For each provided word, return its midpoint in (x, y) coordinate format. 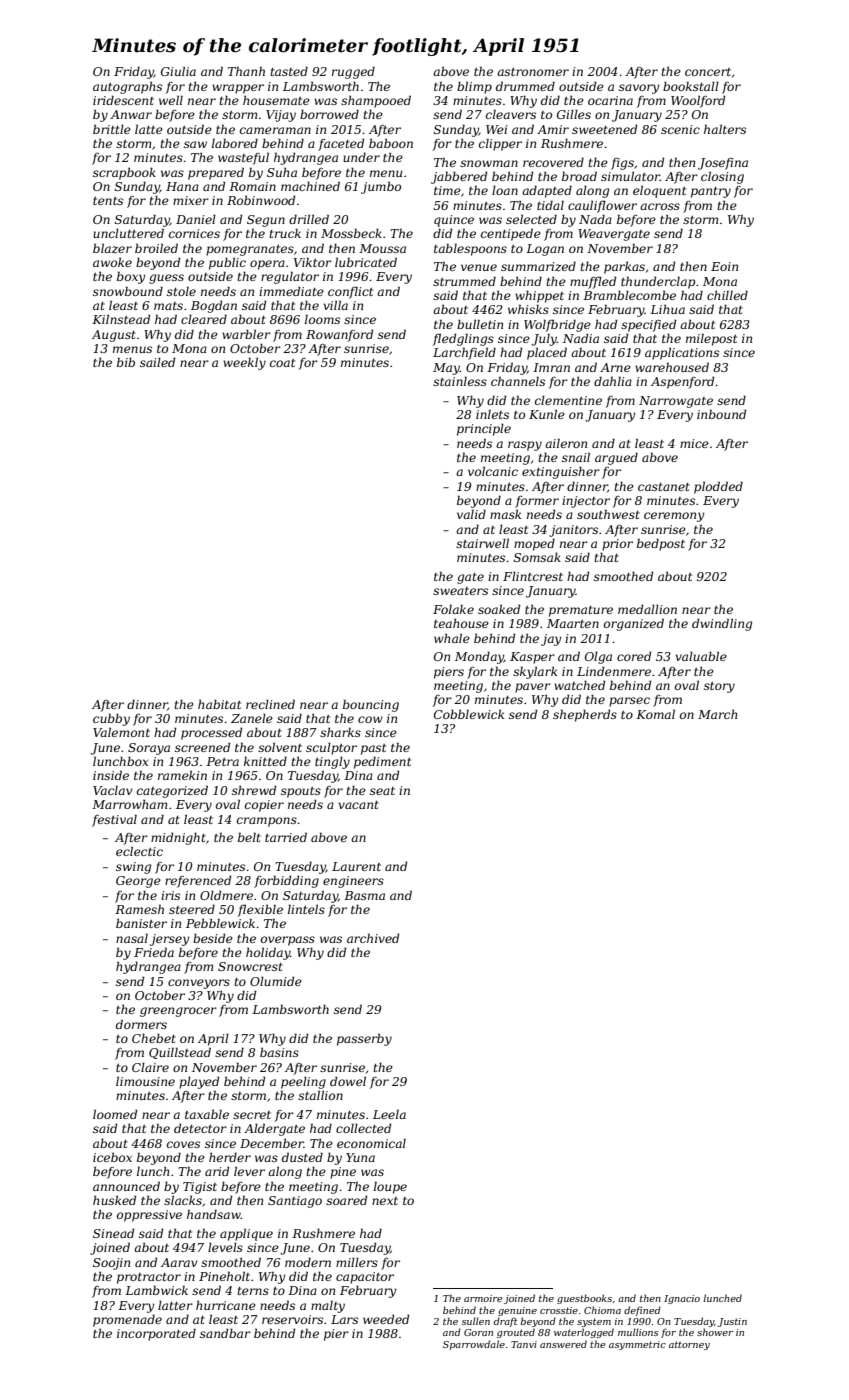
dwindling (722, 624)
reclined (270, 704)
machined (310, 186)
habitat (219, 704)
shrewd (254, 790)
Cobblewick (469, 714)
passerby (364, 1040)
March (717, 714)
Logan (545, 250)
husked (114, 1200)
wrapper (238, 89)
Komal (655, 714)
